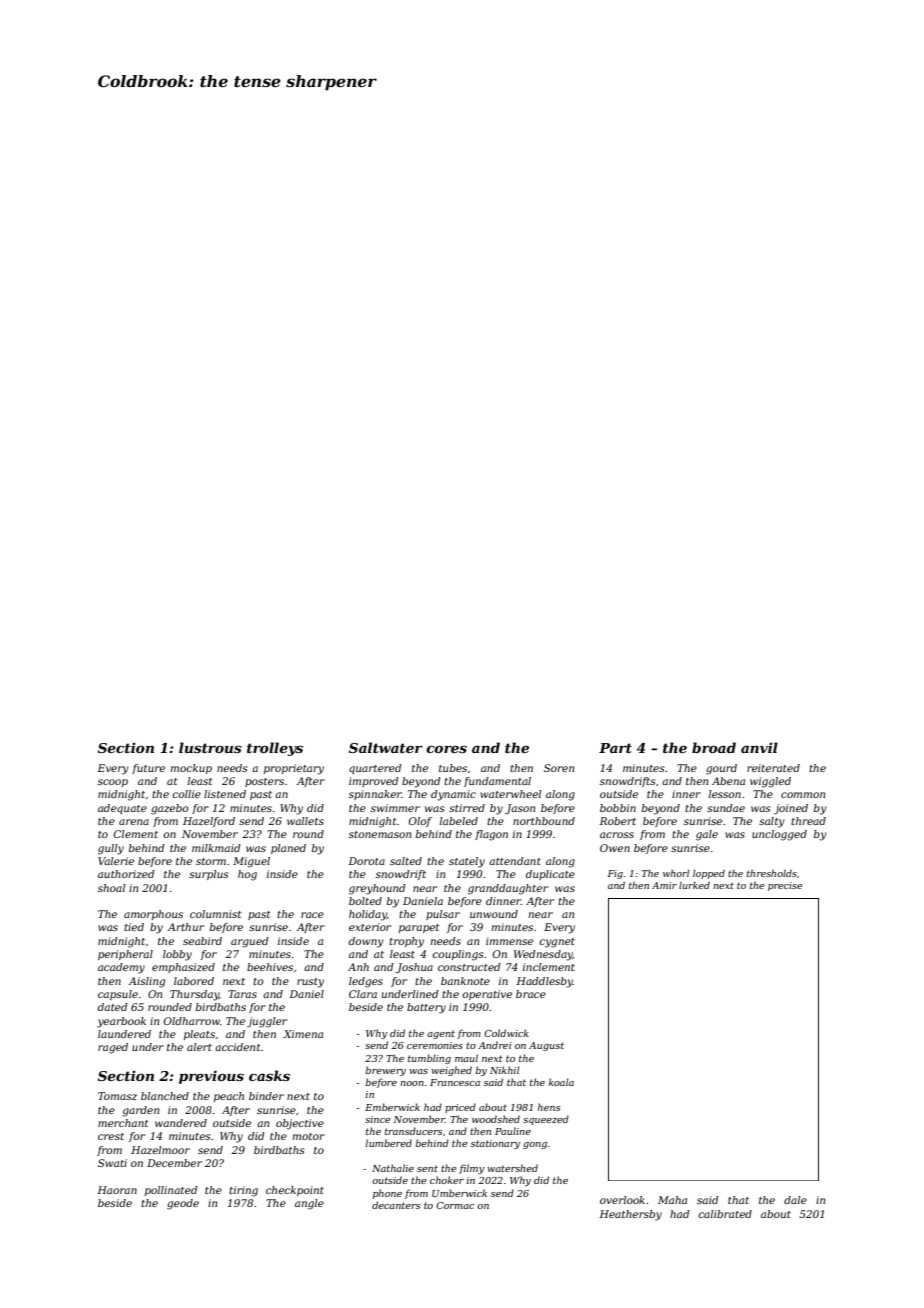 The height and width of the document is (1308, 924). What do you see at coordinates (305, 821) in the document?
I see `wallets` at bounding box center [305, 821].
